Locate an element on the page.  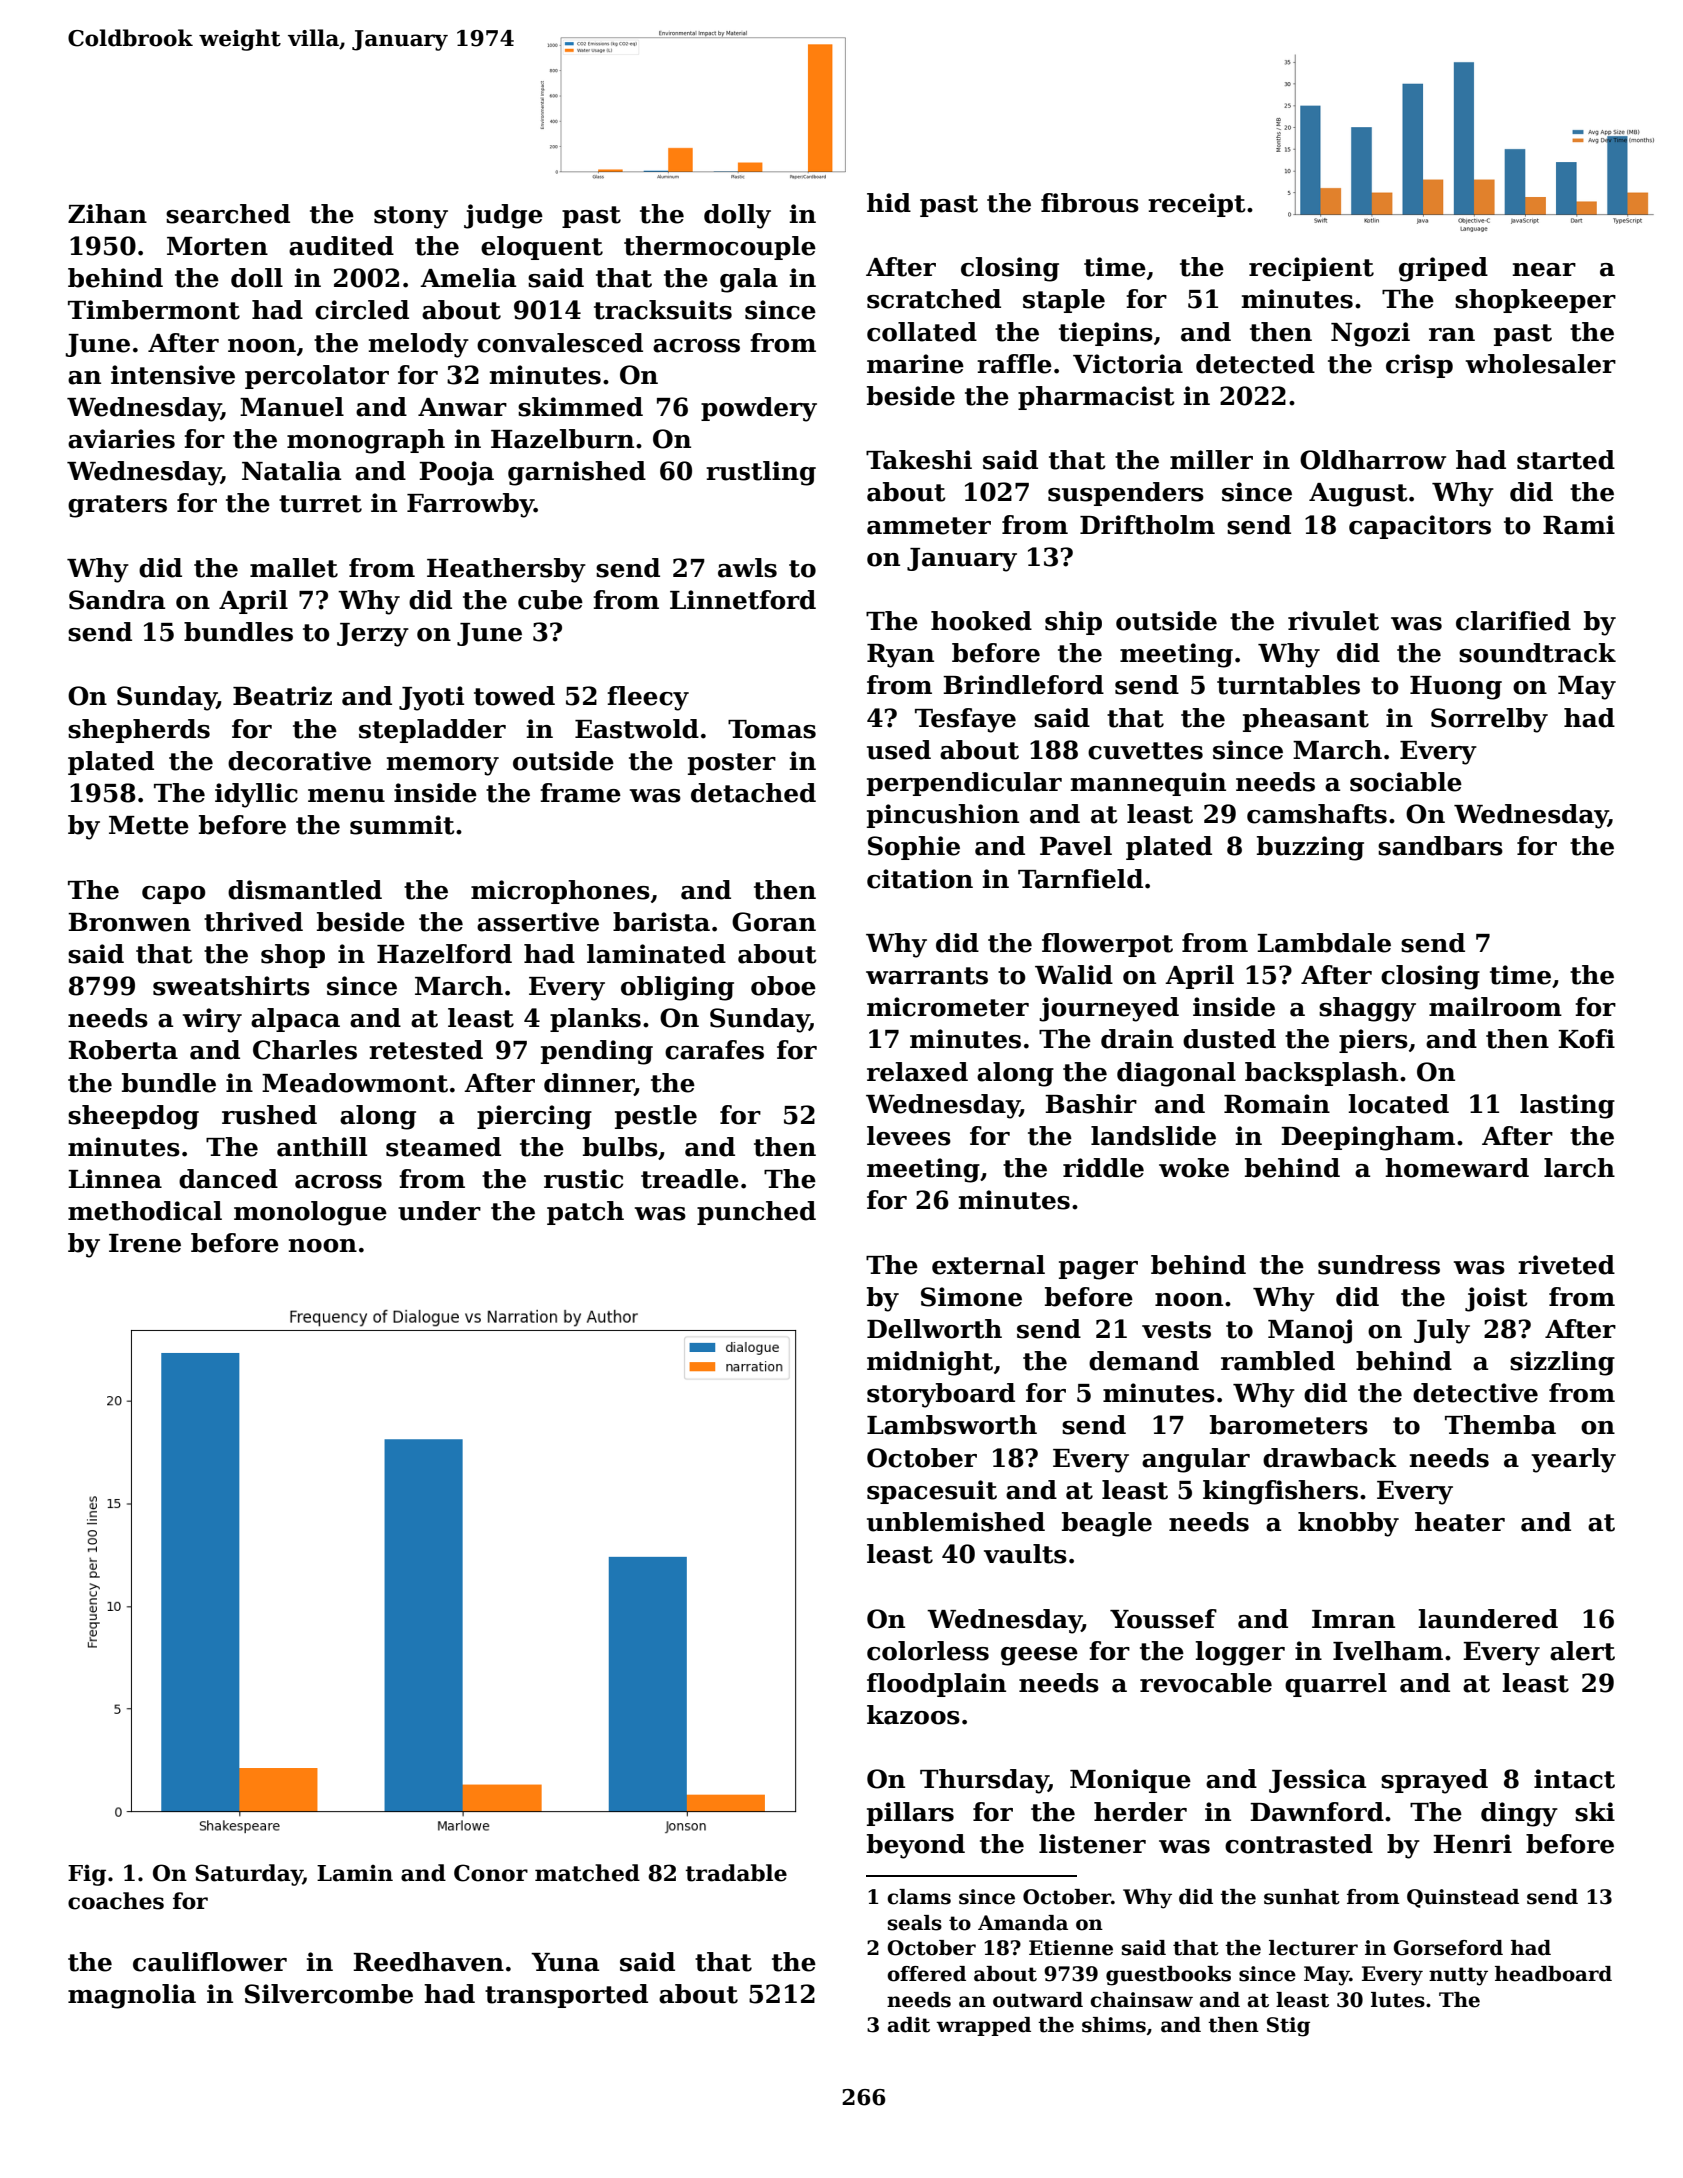
shims is located at coordinates (1114, 2025).
